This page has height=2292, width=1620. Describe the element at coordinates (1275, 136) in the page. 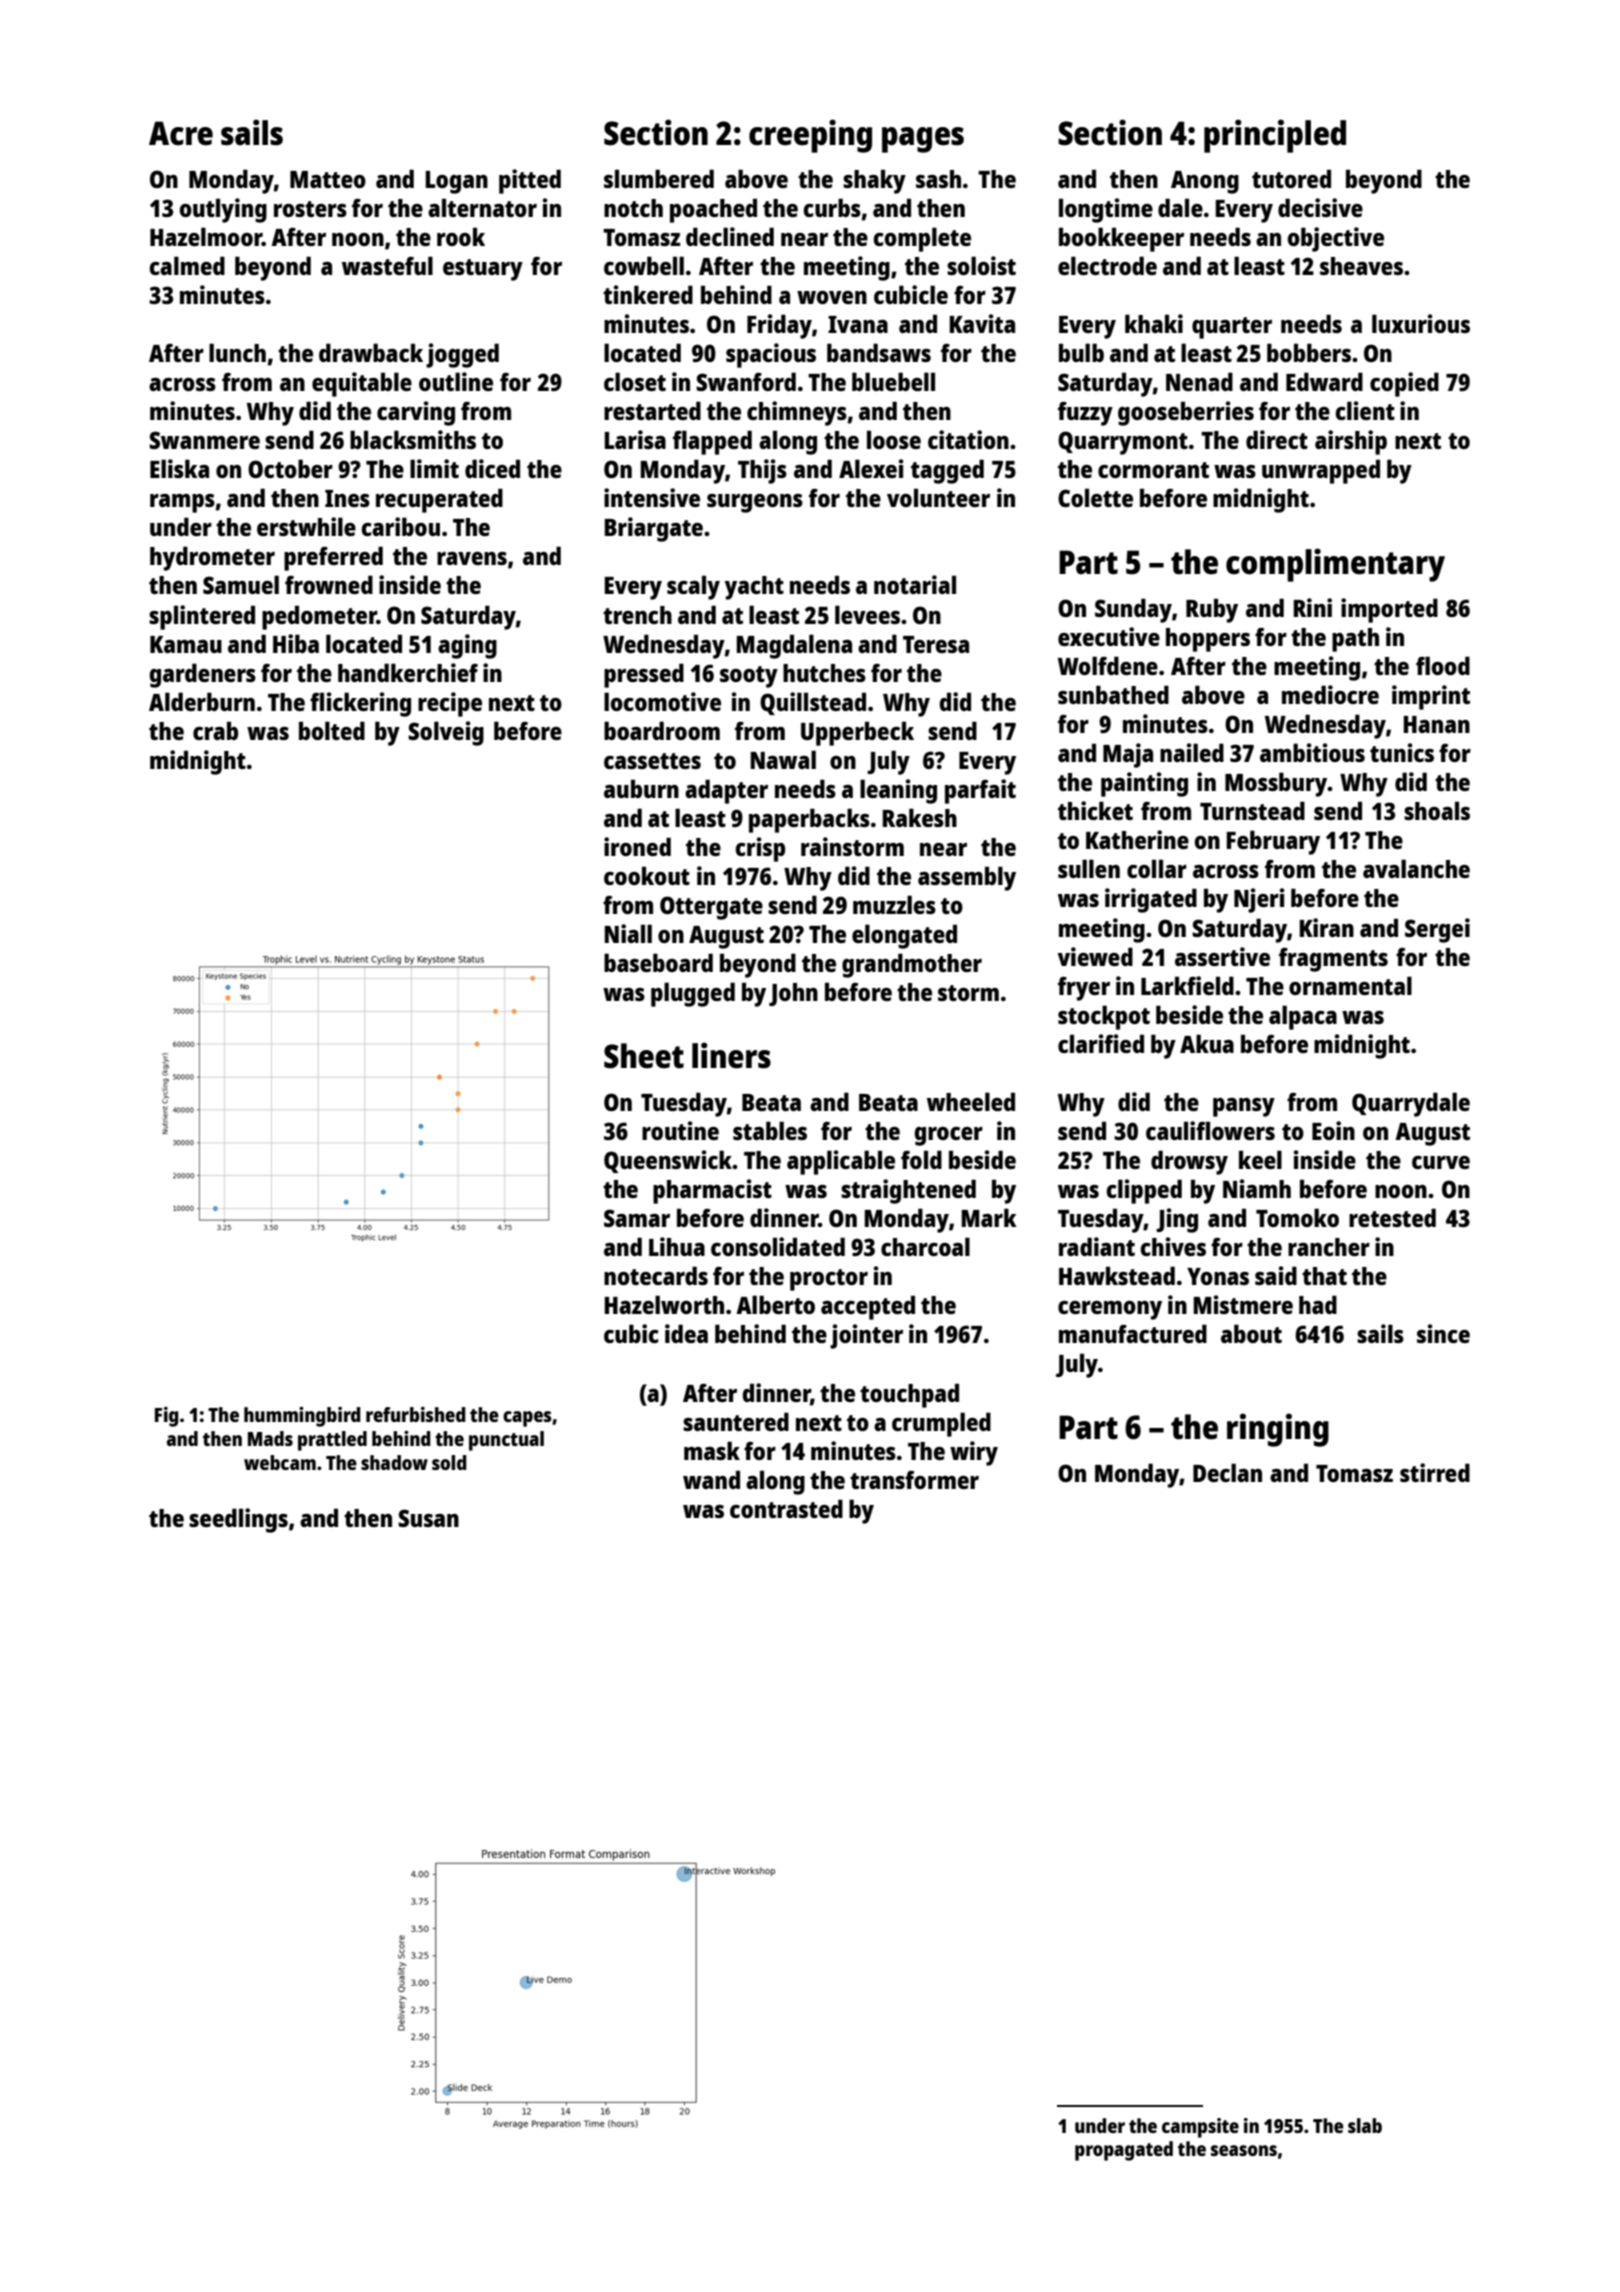

I see `principled` at that location.
